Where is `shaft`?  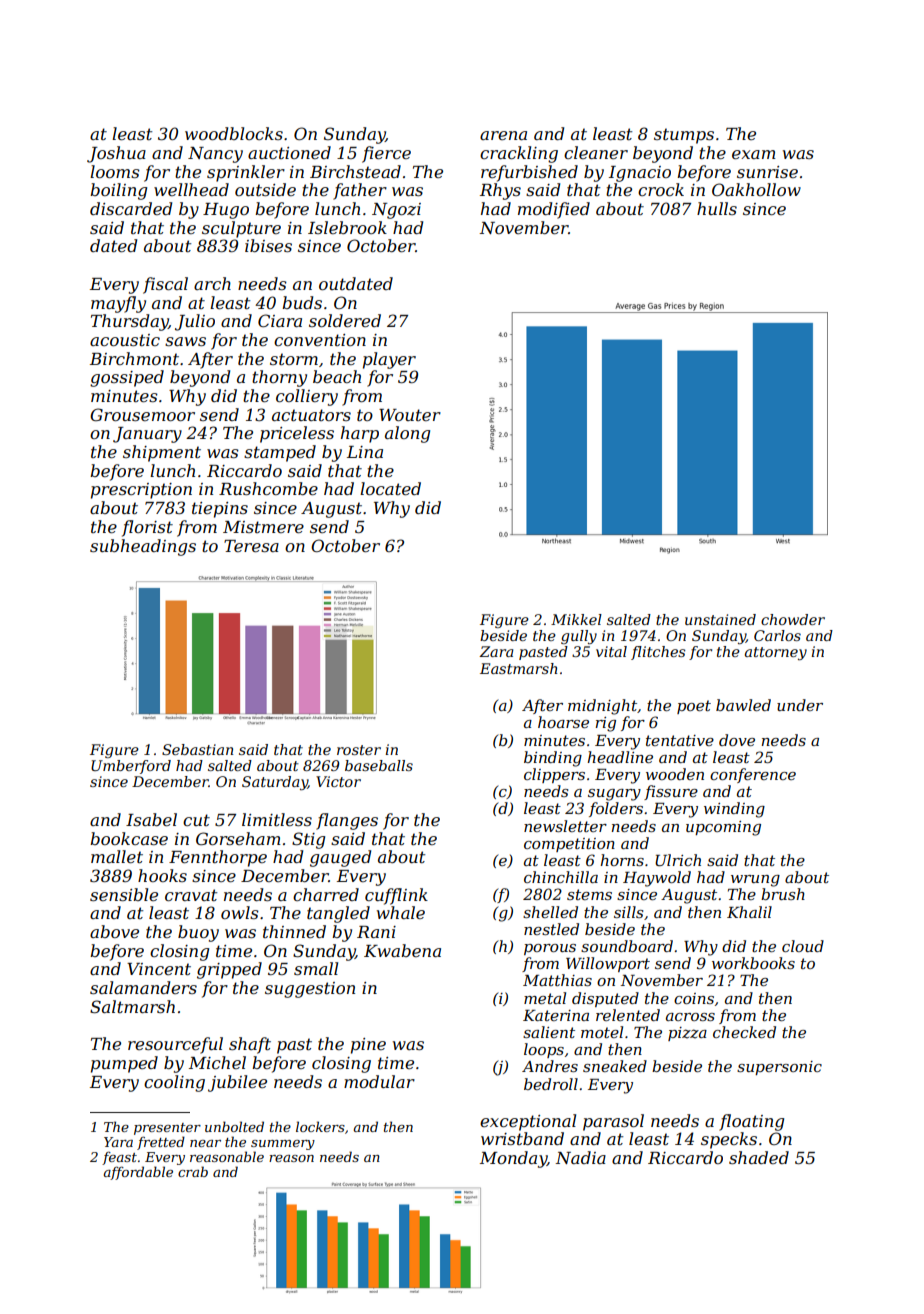
shaft is located at coordinates (250, 1045).
